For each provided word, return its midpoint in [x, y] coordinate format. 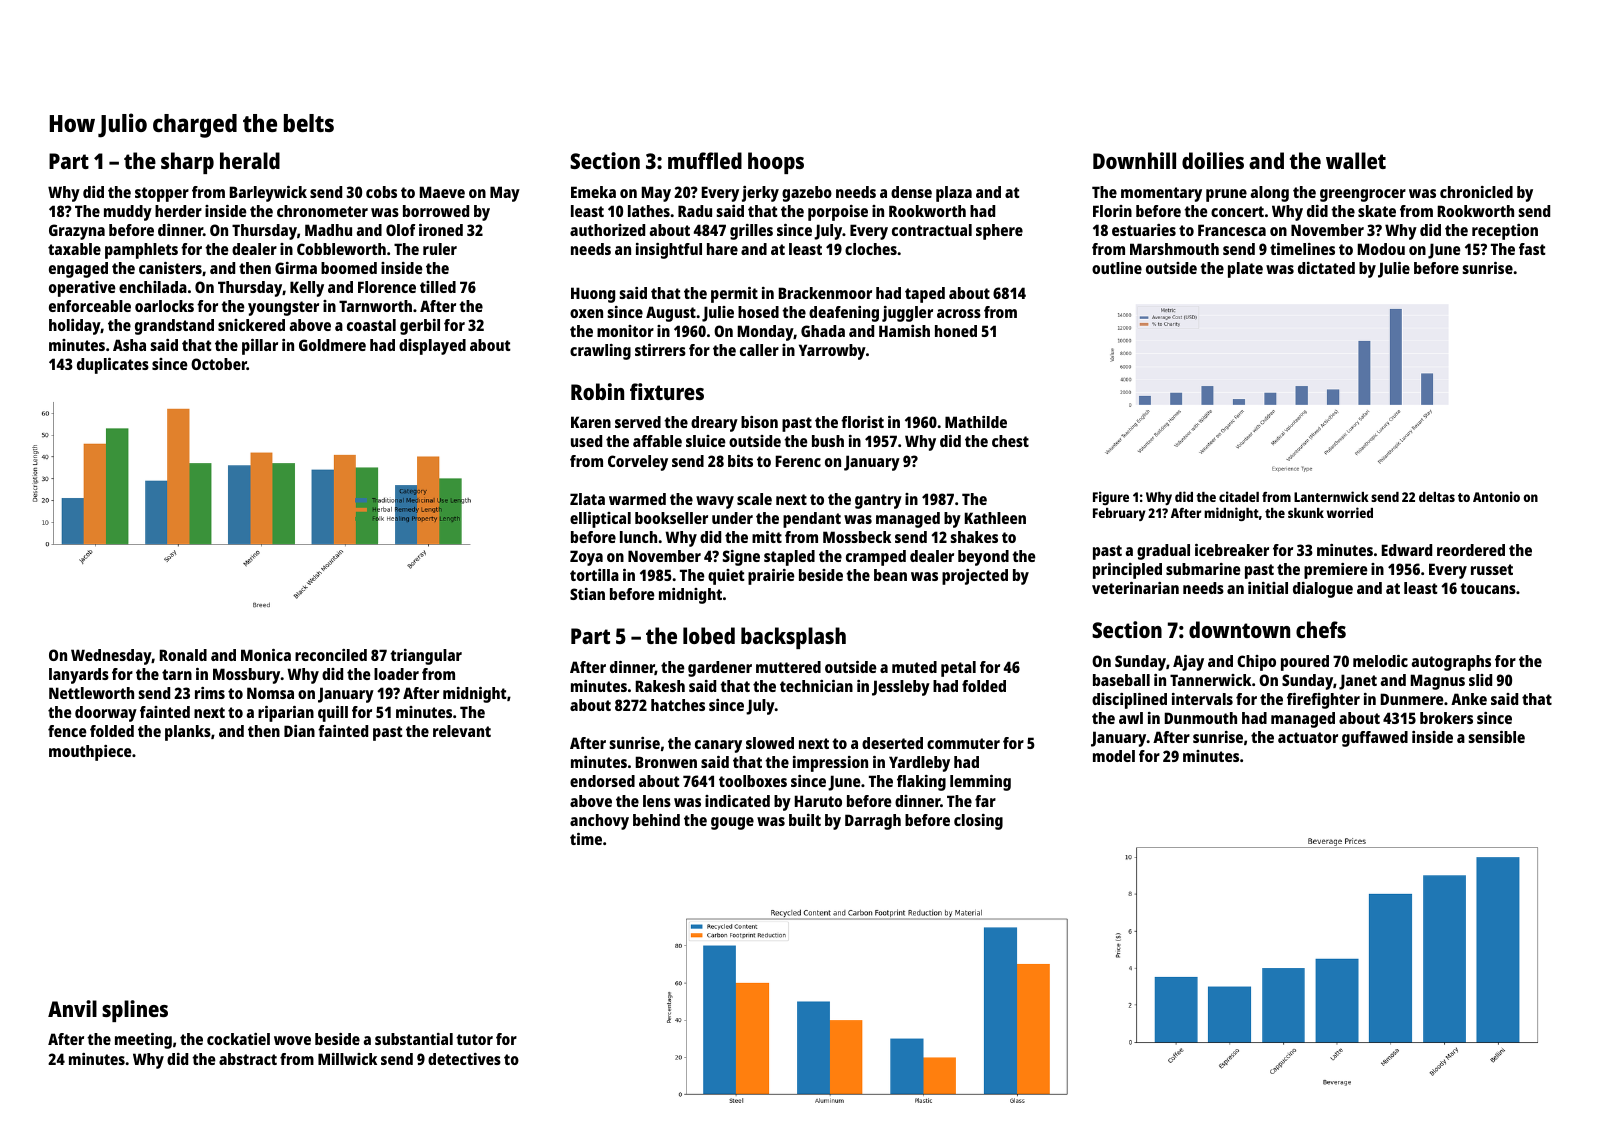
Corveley [638, 463]
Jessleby [901, 688]
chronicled [1476, 192]
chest [1010, 441]
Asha [129, 345]
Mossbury [247, 676]
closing [978, 822]
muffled [705, 160]
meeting [143, 1041]
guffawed [1375, 739]
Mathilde [976, 422]
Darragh [873, 822]
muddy [128, 213]
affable [657, 441]
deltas [1437, 497]
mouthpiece [90, 753]
